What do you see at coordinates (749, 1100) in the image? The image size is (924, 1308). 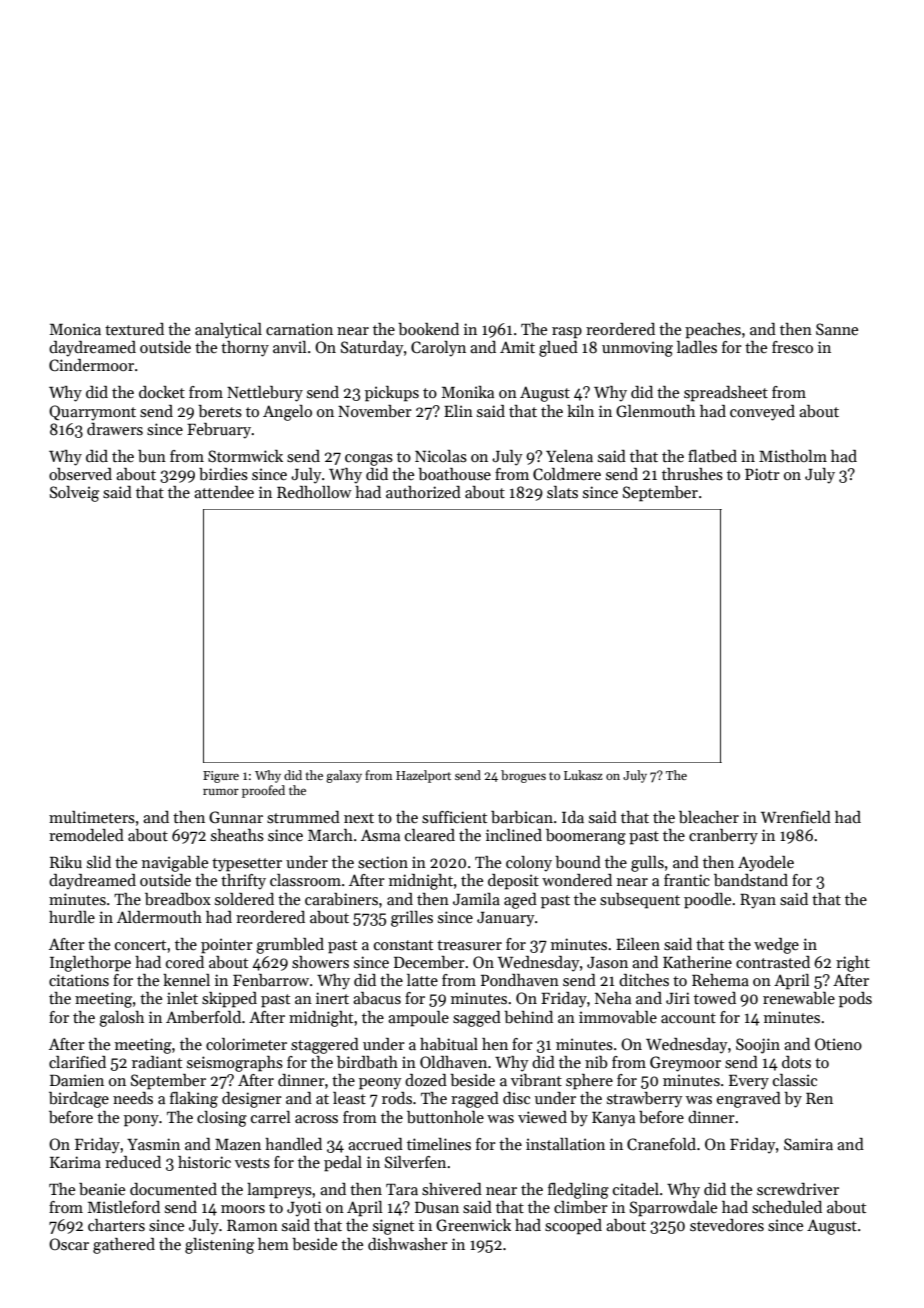 I see `engraved` at bounding box center [749, 1100].
